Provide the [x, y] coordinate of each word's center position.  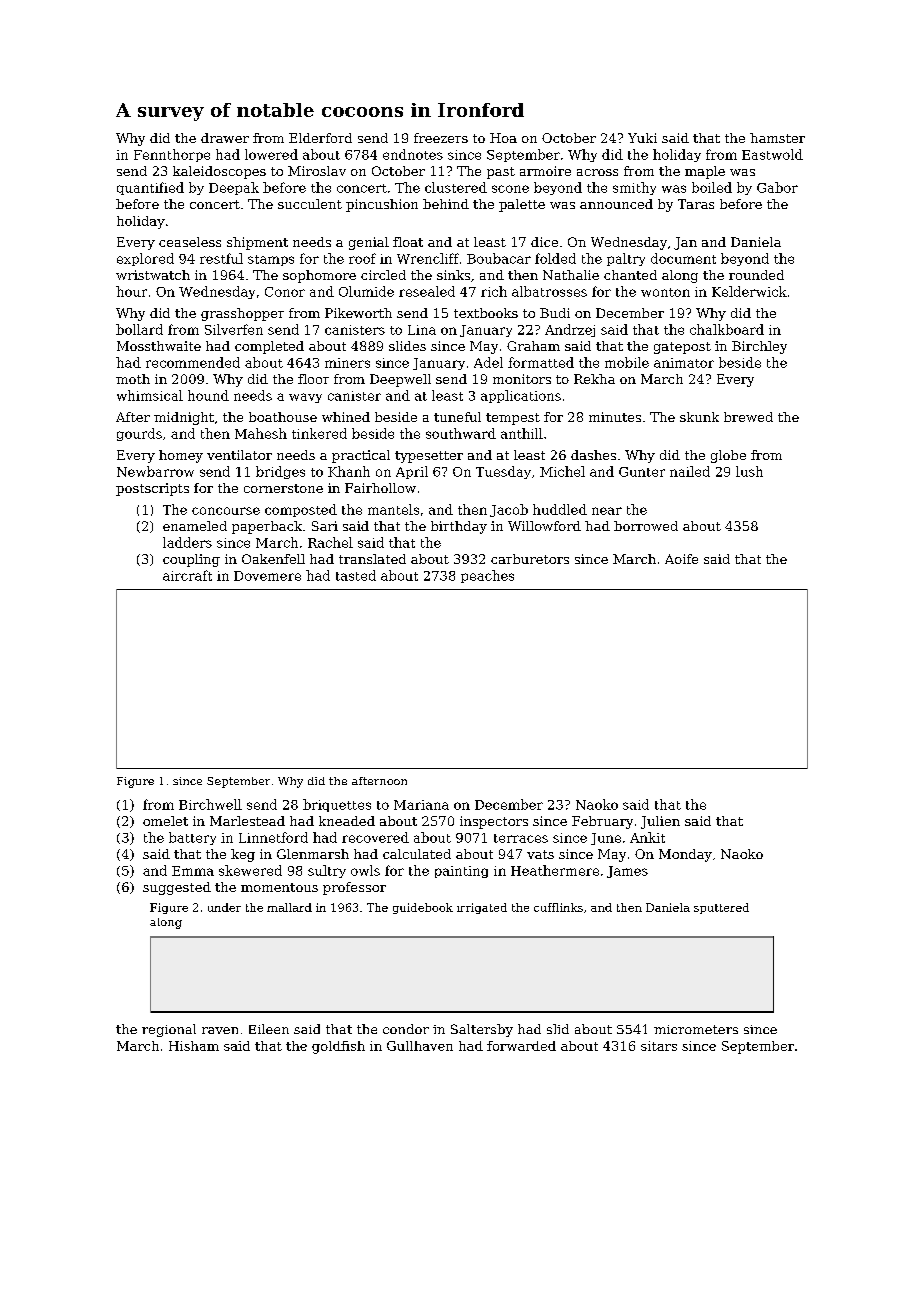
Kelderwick [749, 291]
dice [544, 242]
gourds [139, 434]
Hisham [194, 1046]
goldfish [338, 1047]
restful [221, 258]
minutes [615, 417]
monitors [522, 379]
